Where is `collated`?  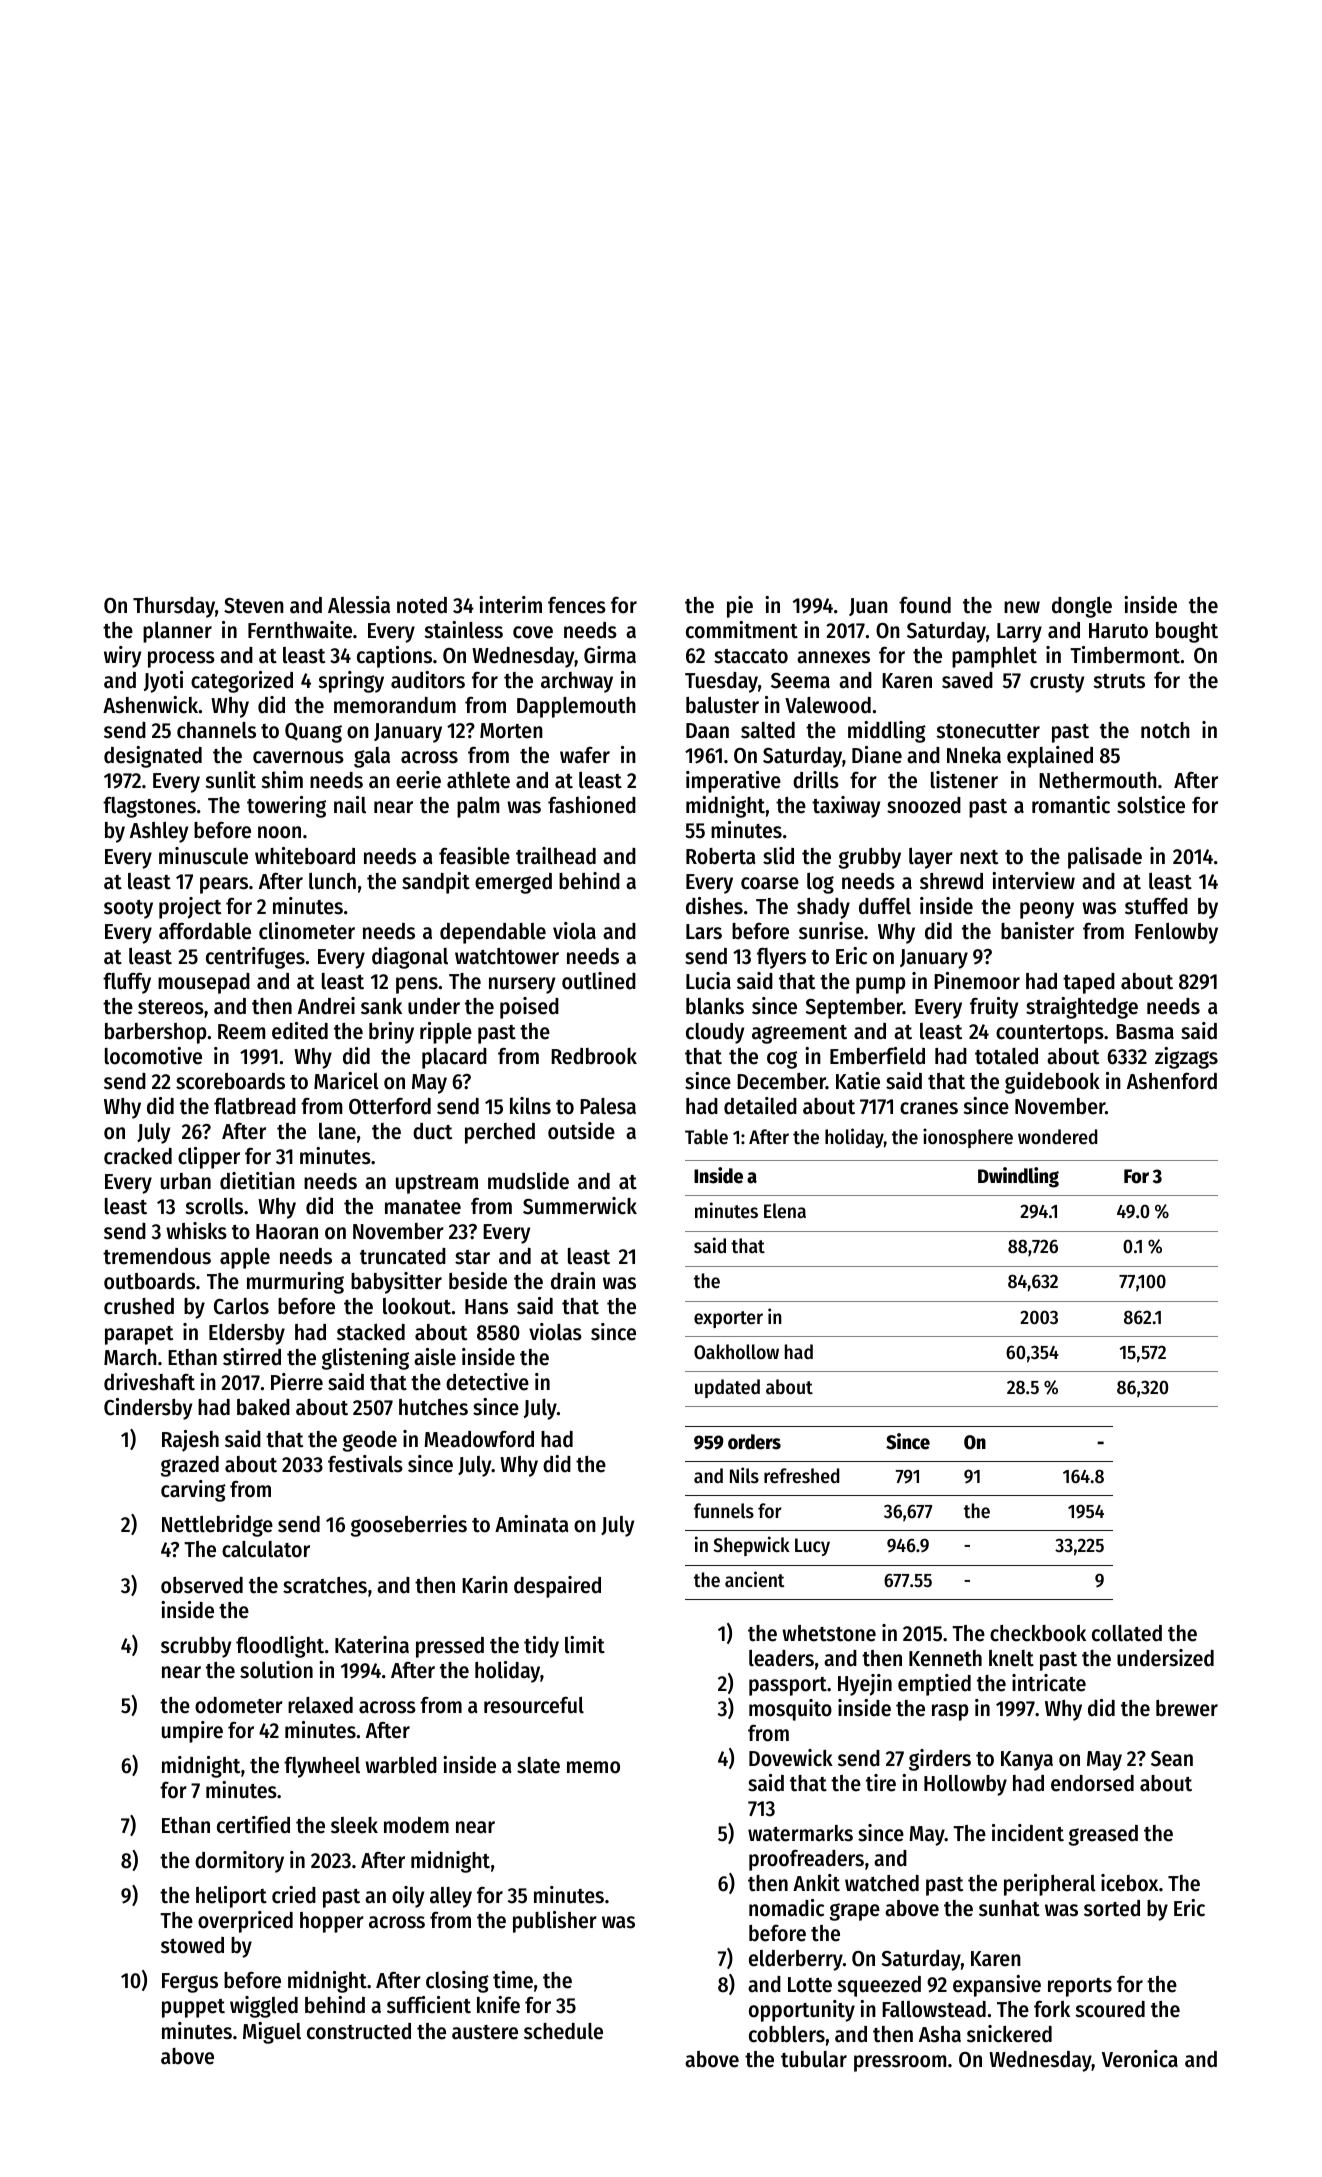 collated is located at coordinates (1127, 1633).
